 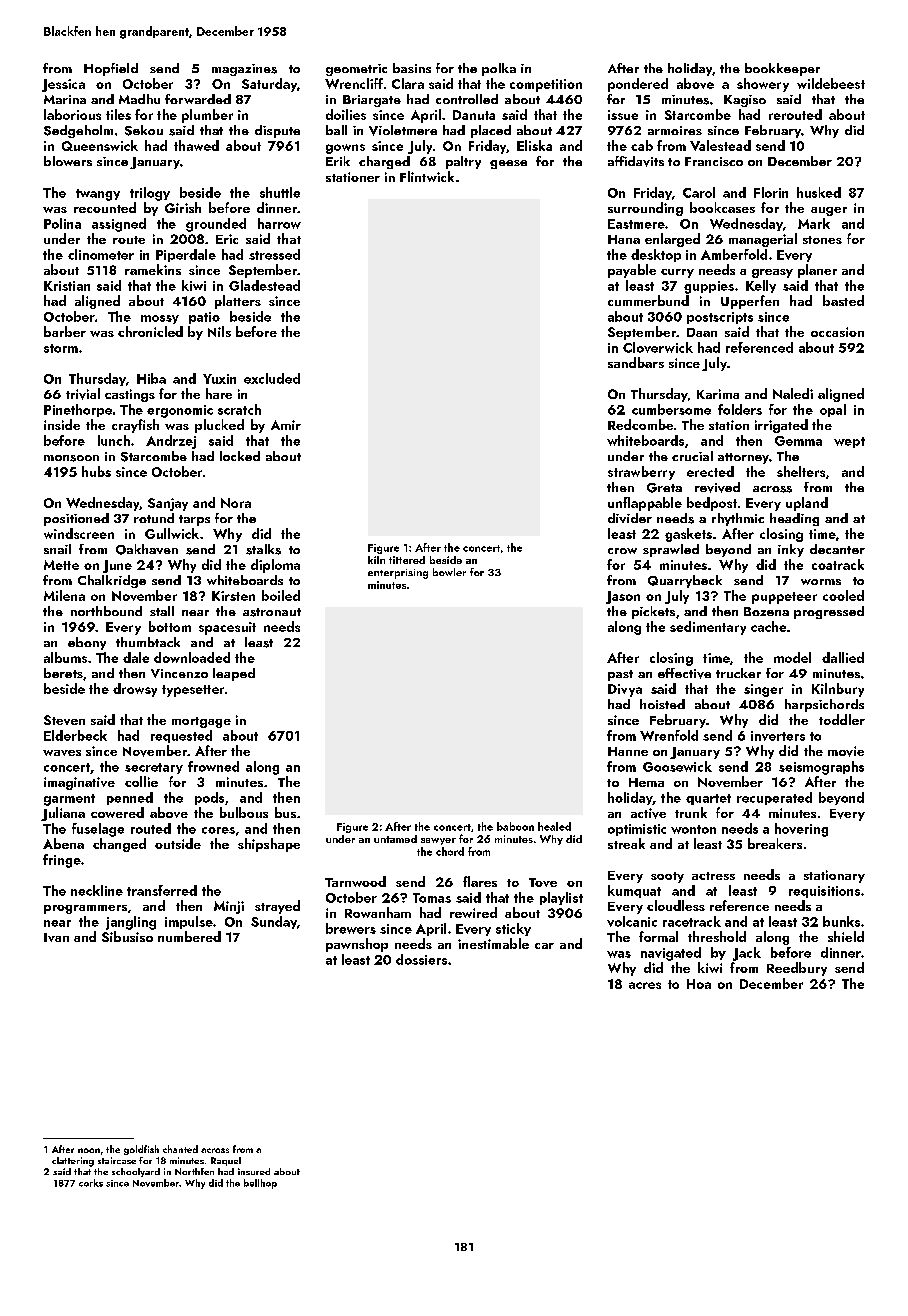 What do you see at coordinates (63, 85) in the image?
I see `Jessica` at bounding box center [63, 85].
